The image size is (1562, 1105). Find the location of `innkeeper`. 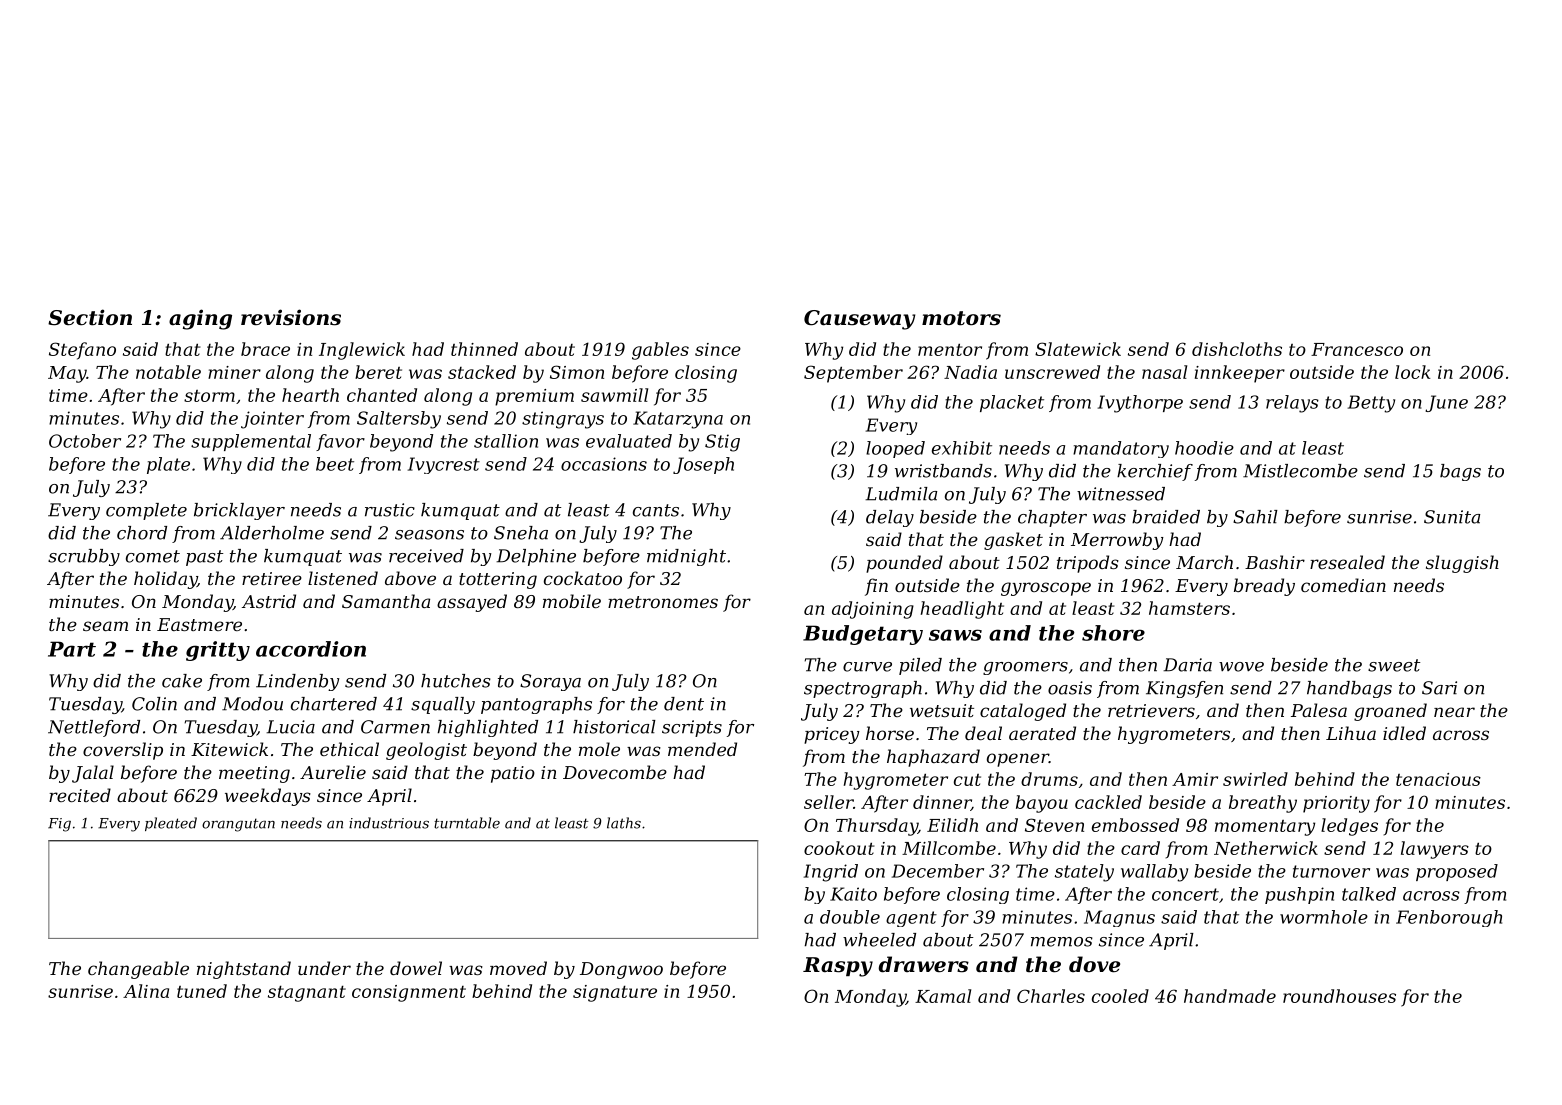

innkeeper is located at coordinates (1240, 374).
